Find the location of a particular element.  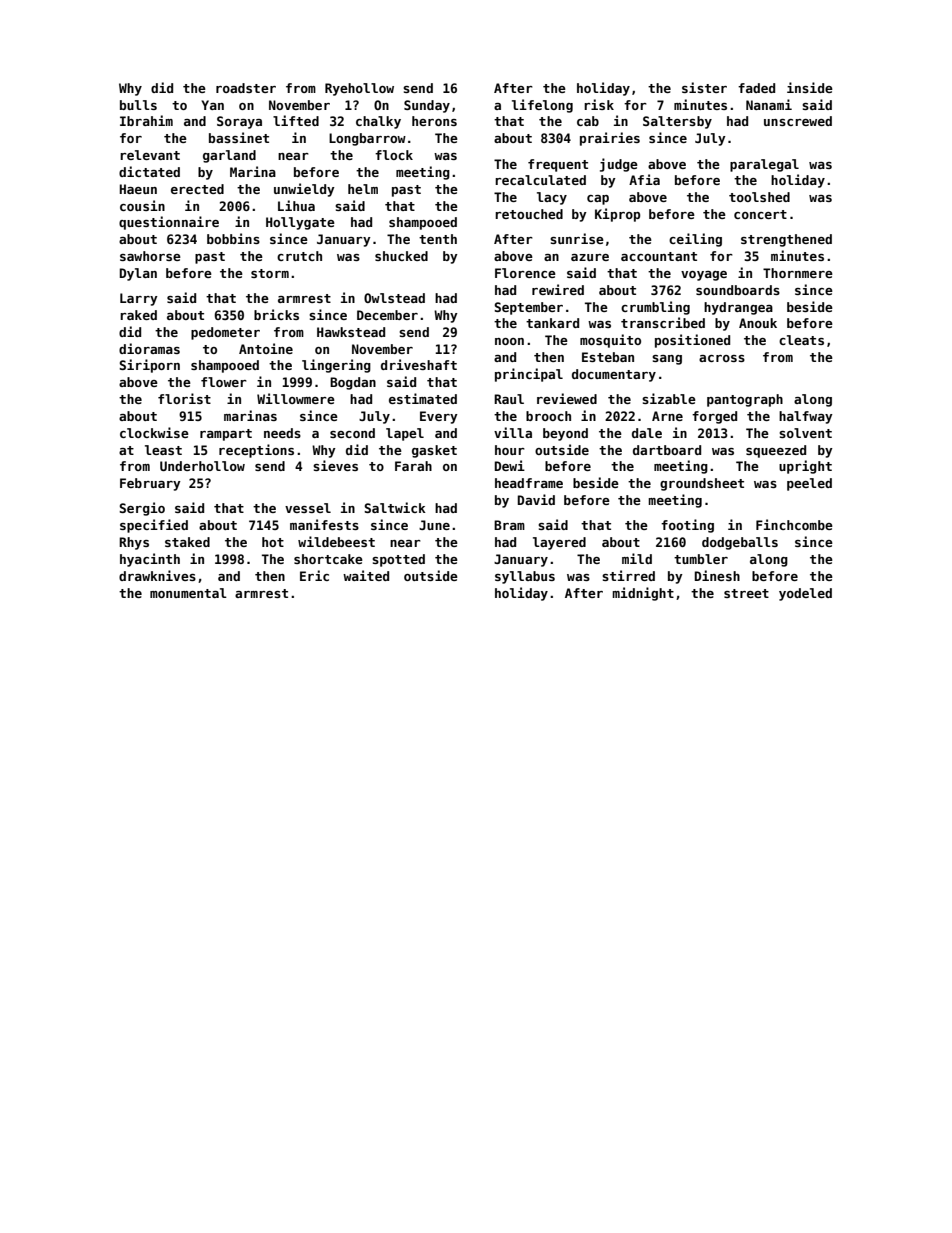

specified is located at coordinates (154, 526).
